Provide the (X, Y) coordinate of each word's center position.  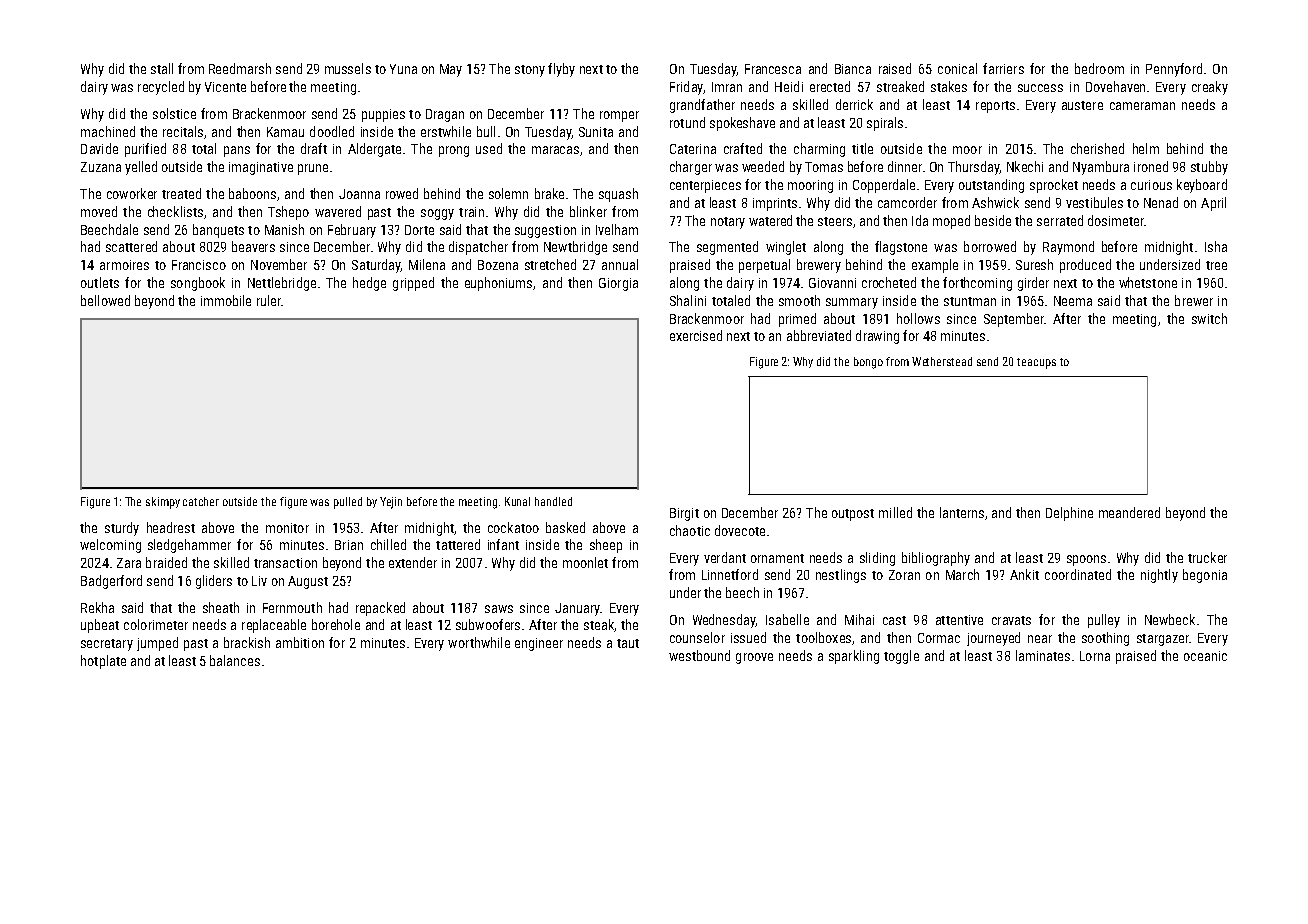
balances (235, 660)
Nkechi (1025, 166)
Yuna (403, 69)
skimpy (163, 503)
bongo (868, 363)
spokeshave (742, 124)
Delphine (1069, 514)
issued (748, 637)
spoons (1086, 560)
